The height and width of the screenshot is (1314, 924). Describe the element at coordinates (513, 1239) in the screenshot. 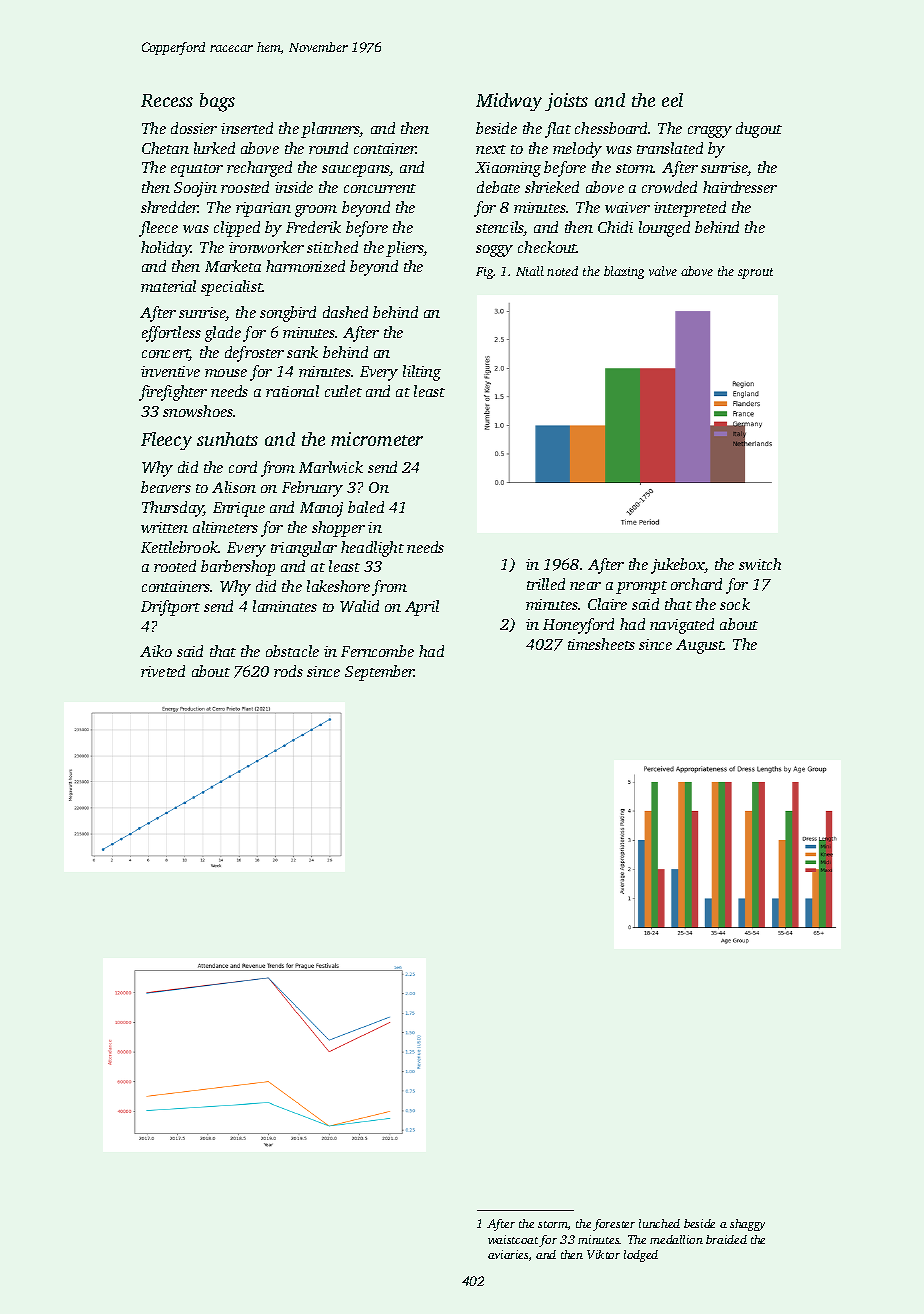

I see `waistcoat` at that location.
